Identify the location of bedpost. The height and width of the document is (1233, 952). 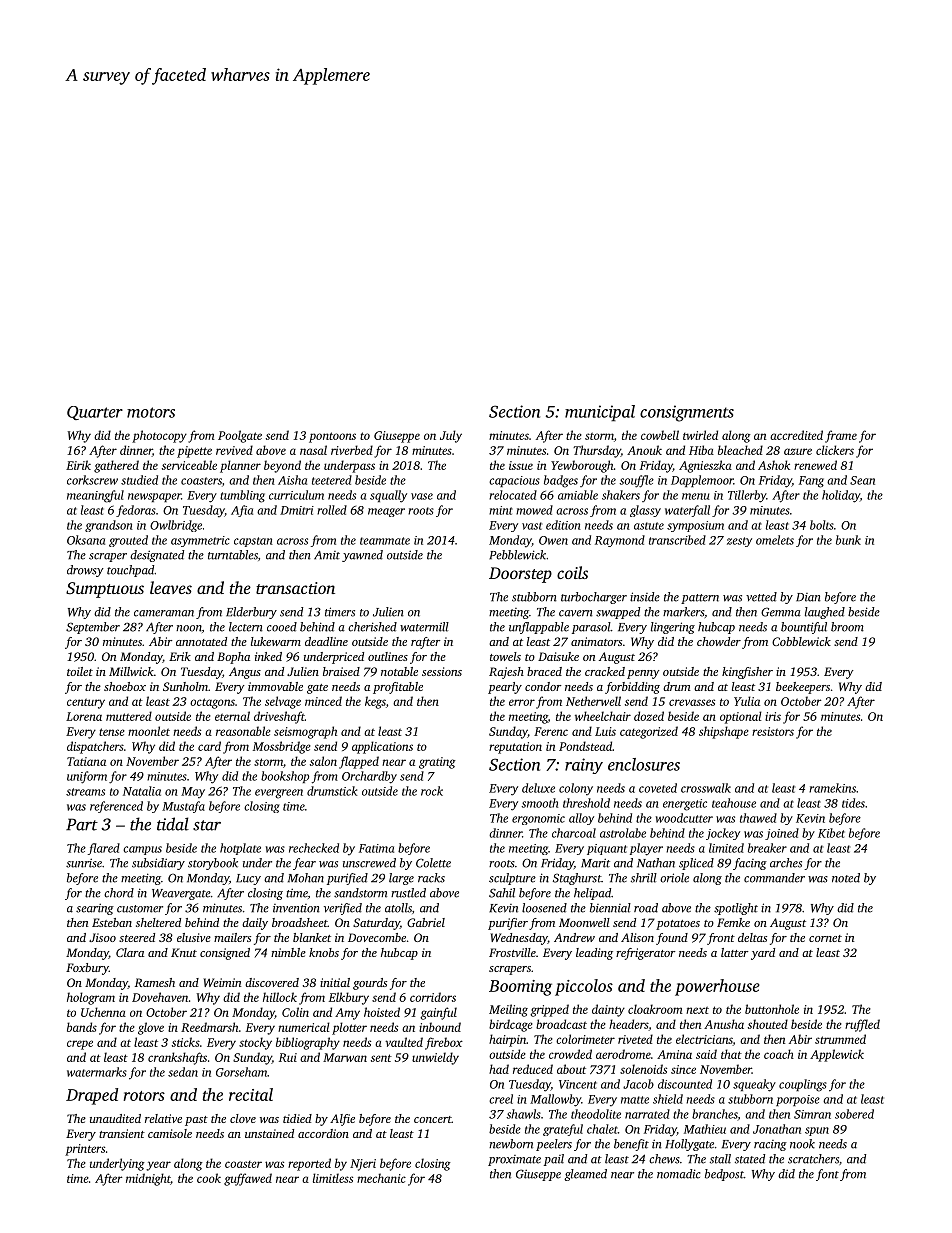
(724, 1175).
